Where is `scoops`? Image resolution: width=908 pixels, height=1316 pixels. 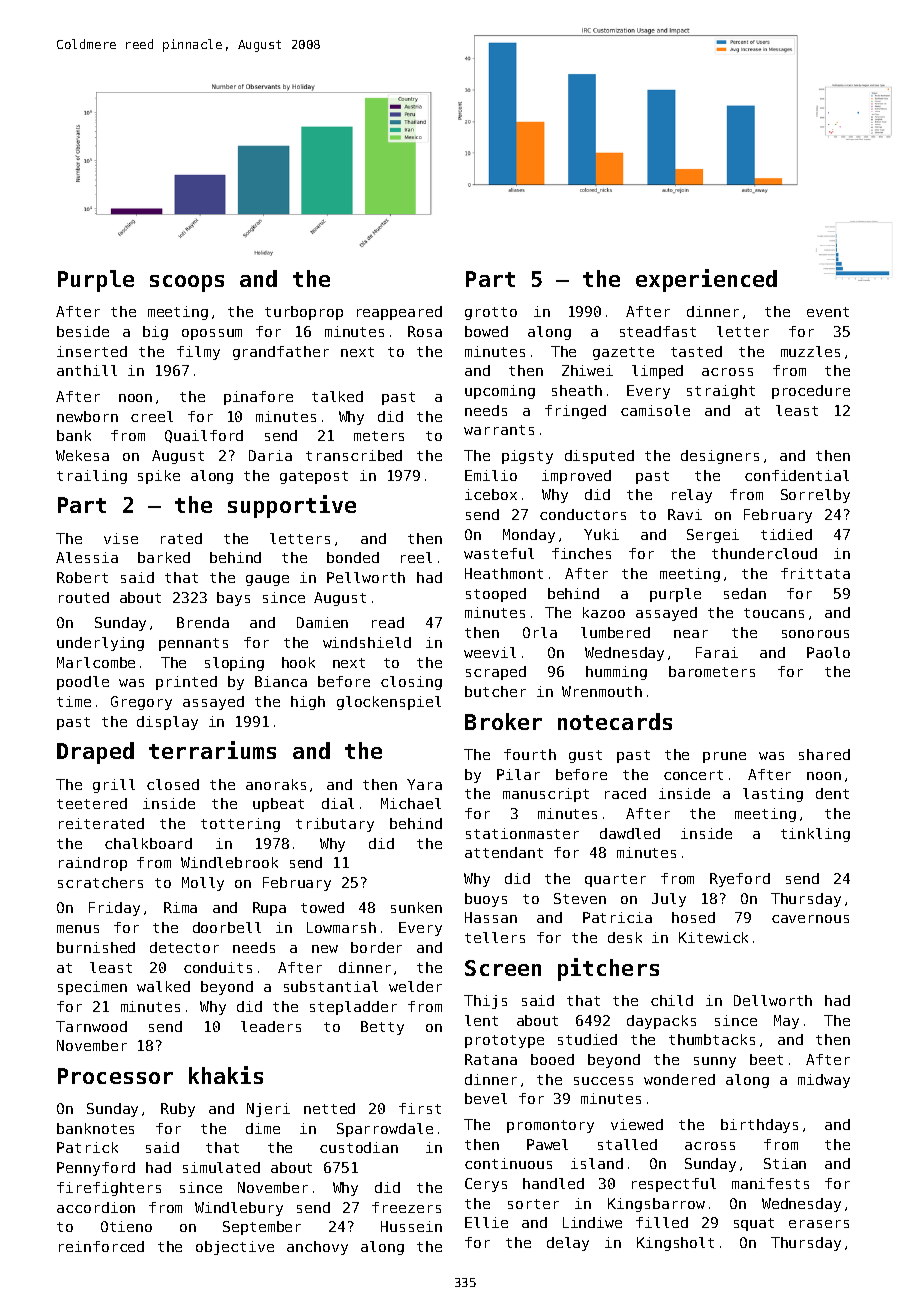 scoops is located at coordinates (187, 283).
